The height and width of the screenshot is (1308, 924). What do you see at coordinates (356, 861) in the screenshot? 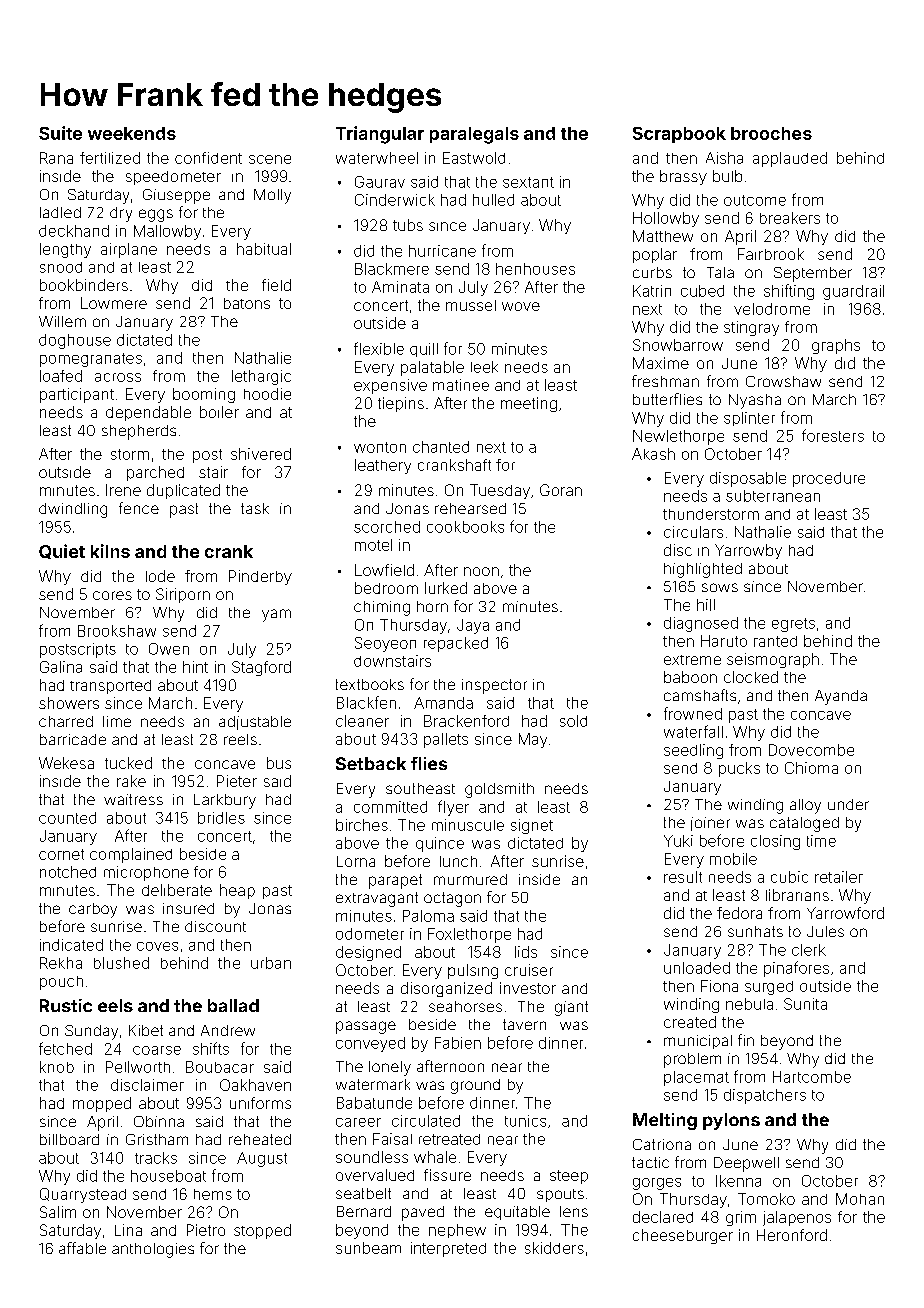
I see `Lorna` at bounding box center [356, 861].
